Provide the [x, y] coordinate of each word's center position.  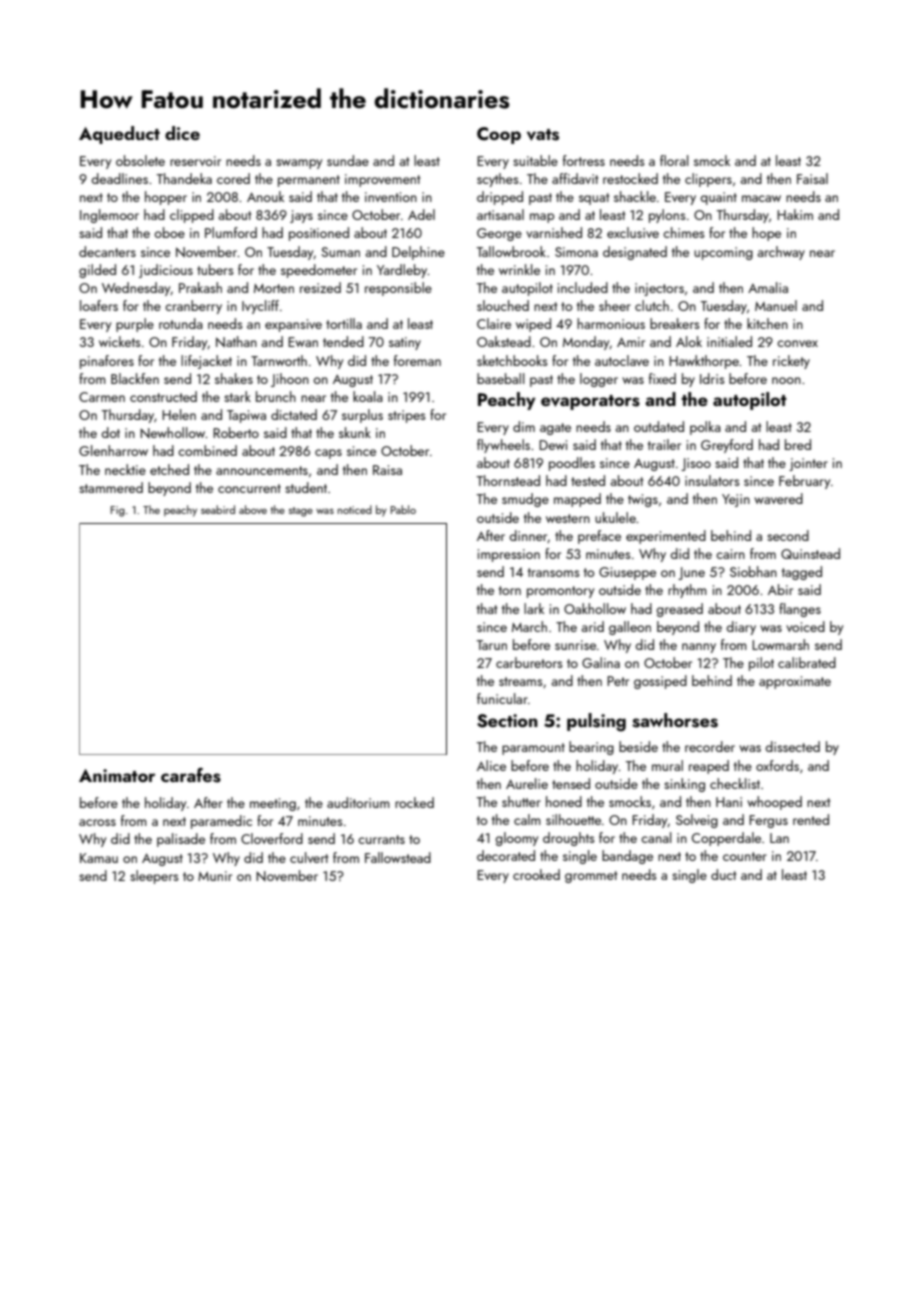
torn [510, 590]
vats [543, 135]
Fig [118, 511]
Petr [618, 681]
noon [786, 380]
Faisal [812, 178]
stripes [407, 416]
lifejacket [206, 362]
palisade [181, 840]
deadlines [119, 178]
